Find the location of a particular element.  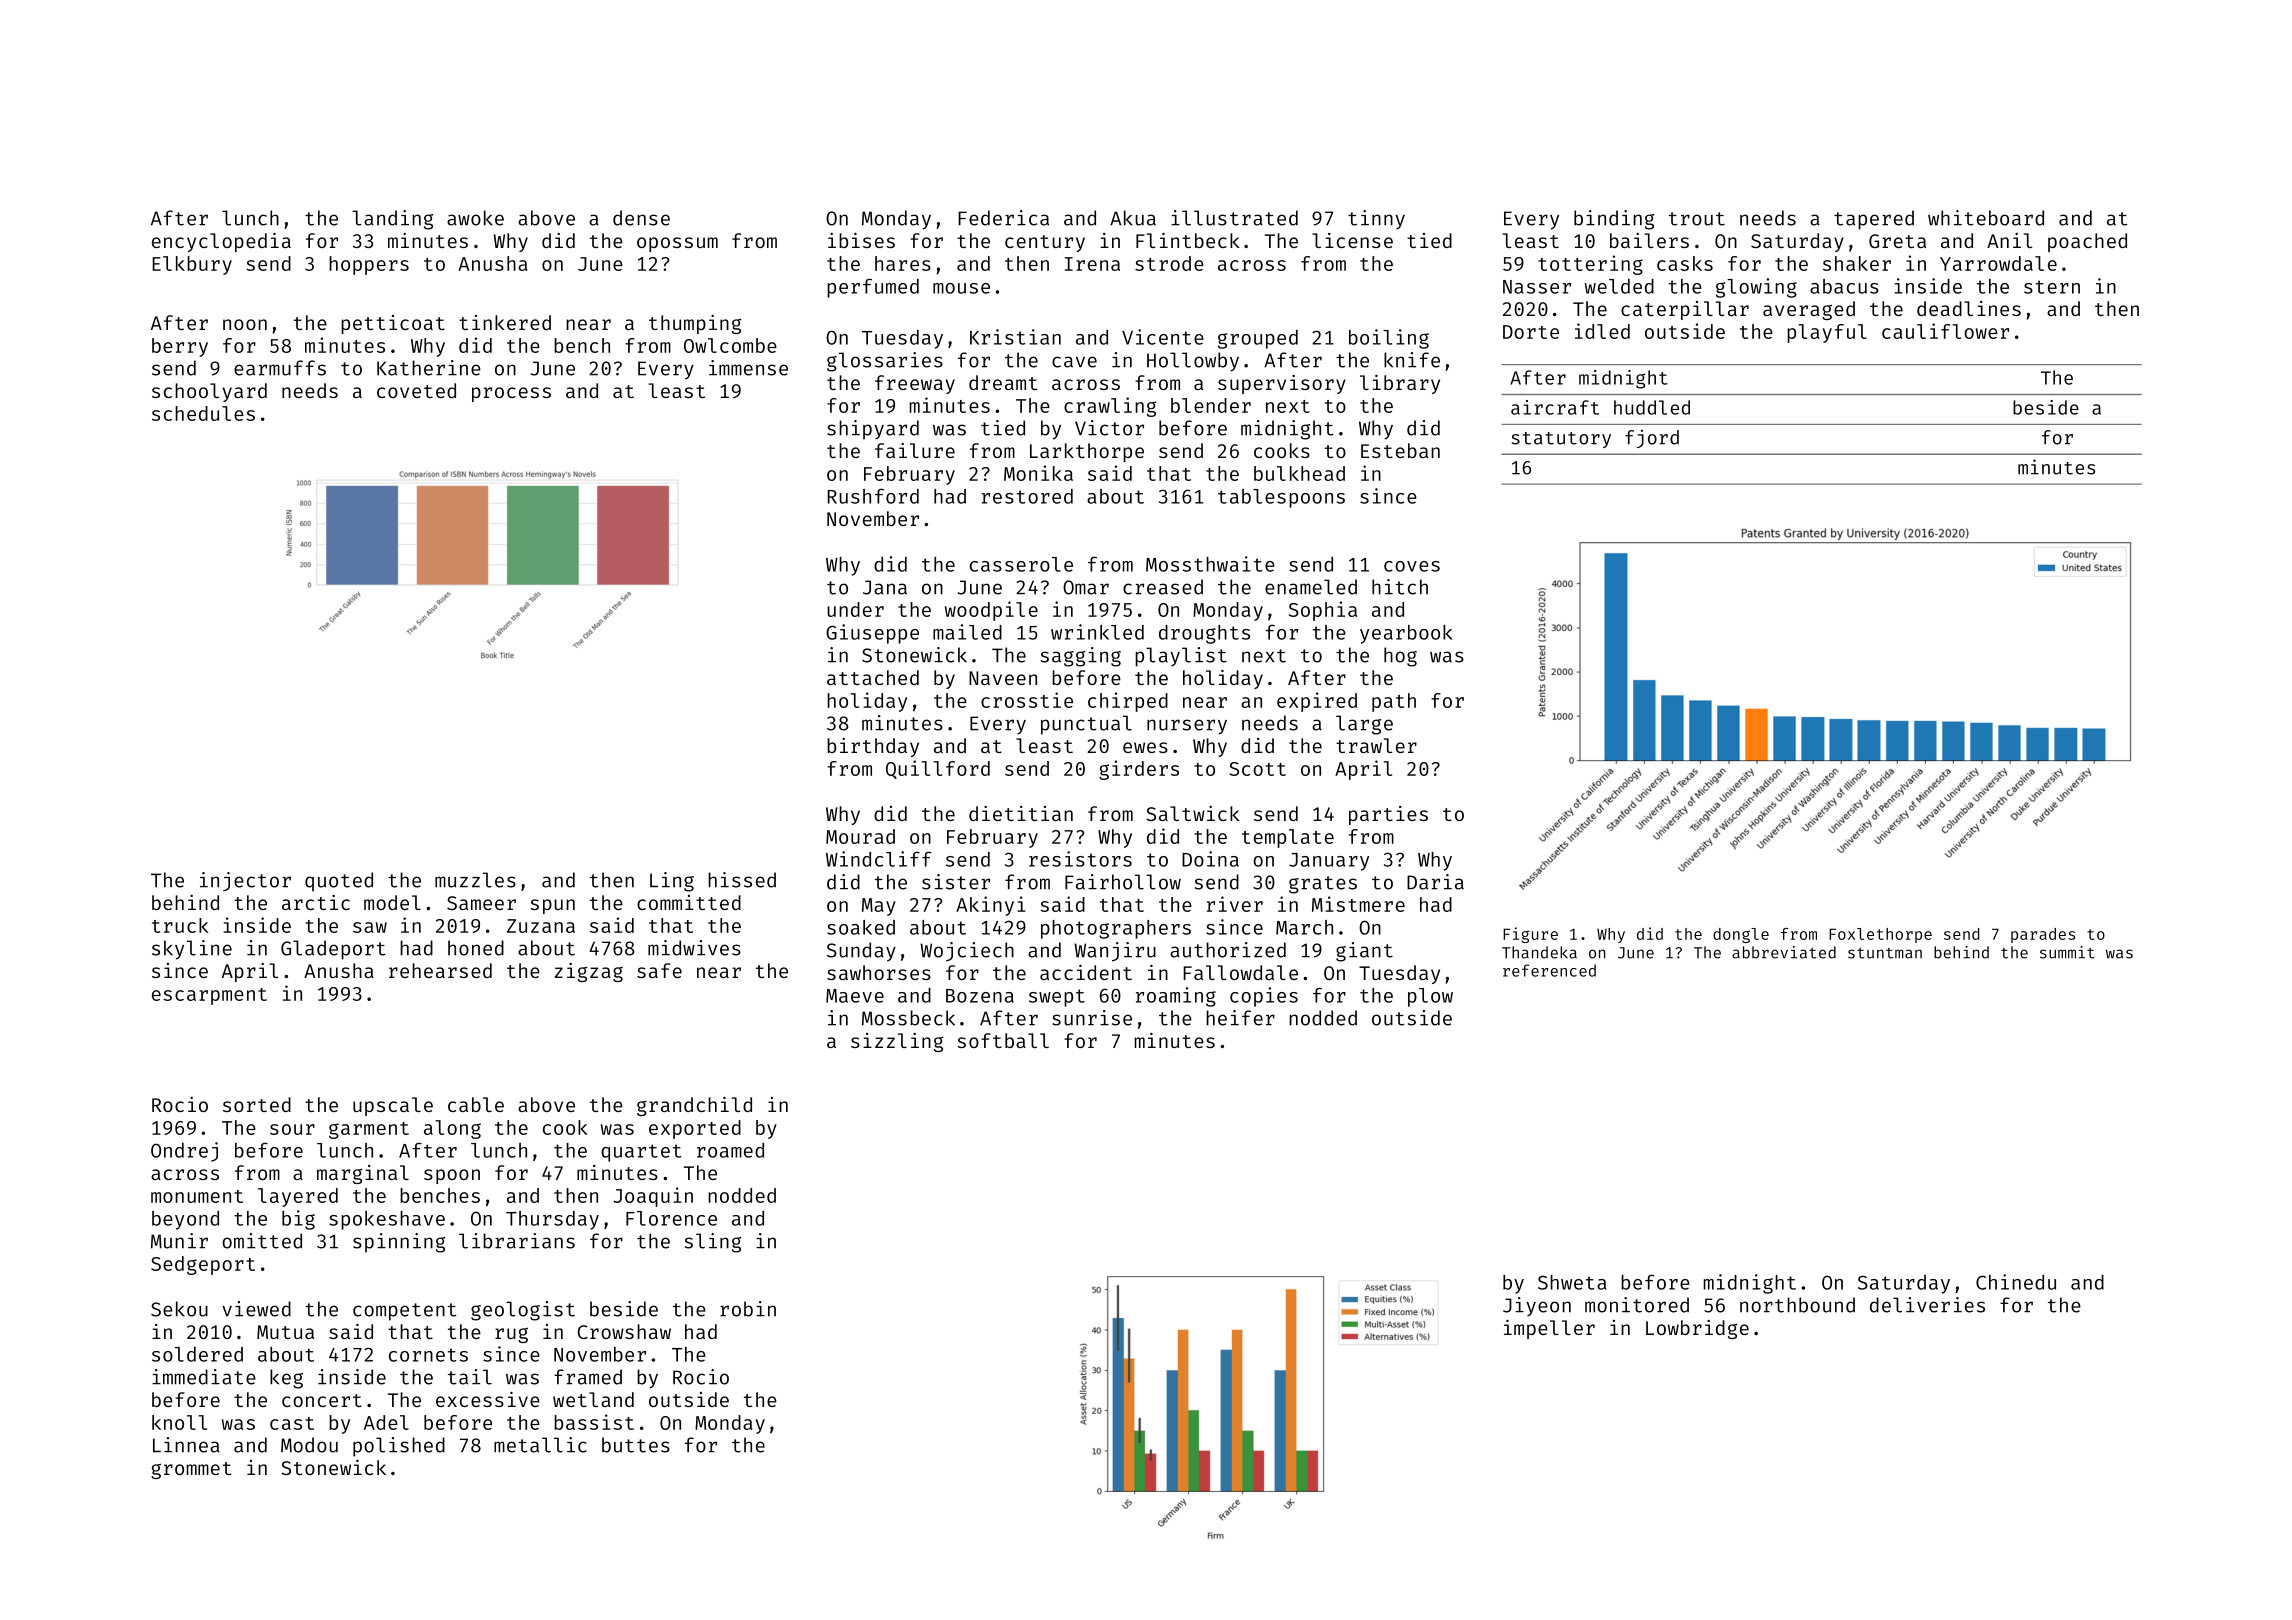

muzzles is located at coordinates (475, 880).
